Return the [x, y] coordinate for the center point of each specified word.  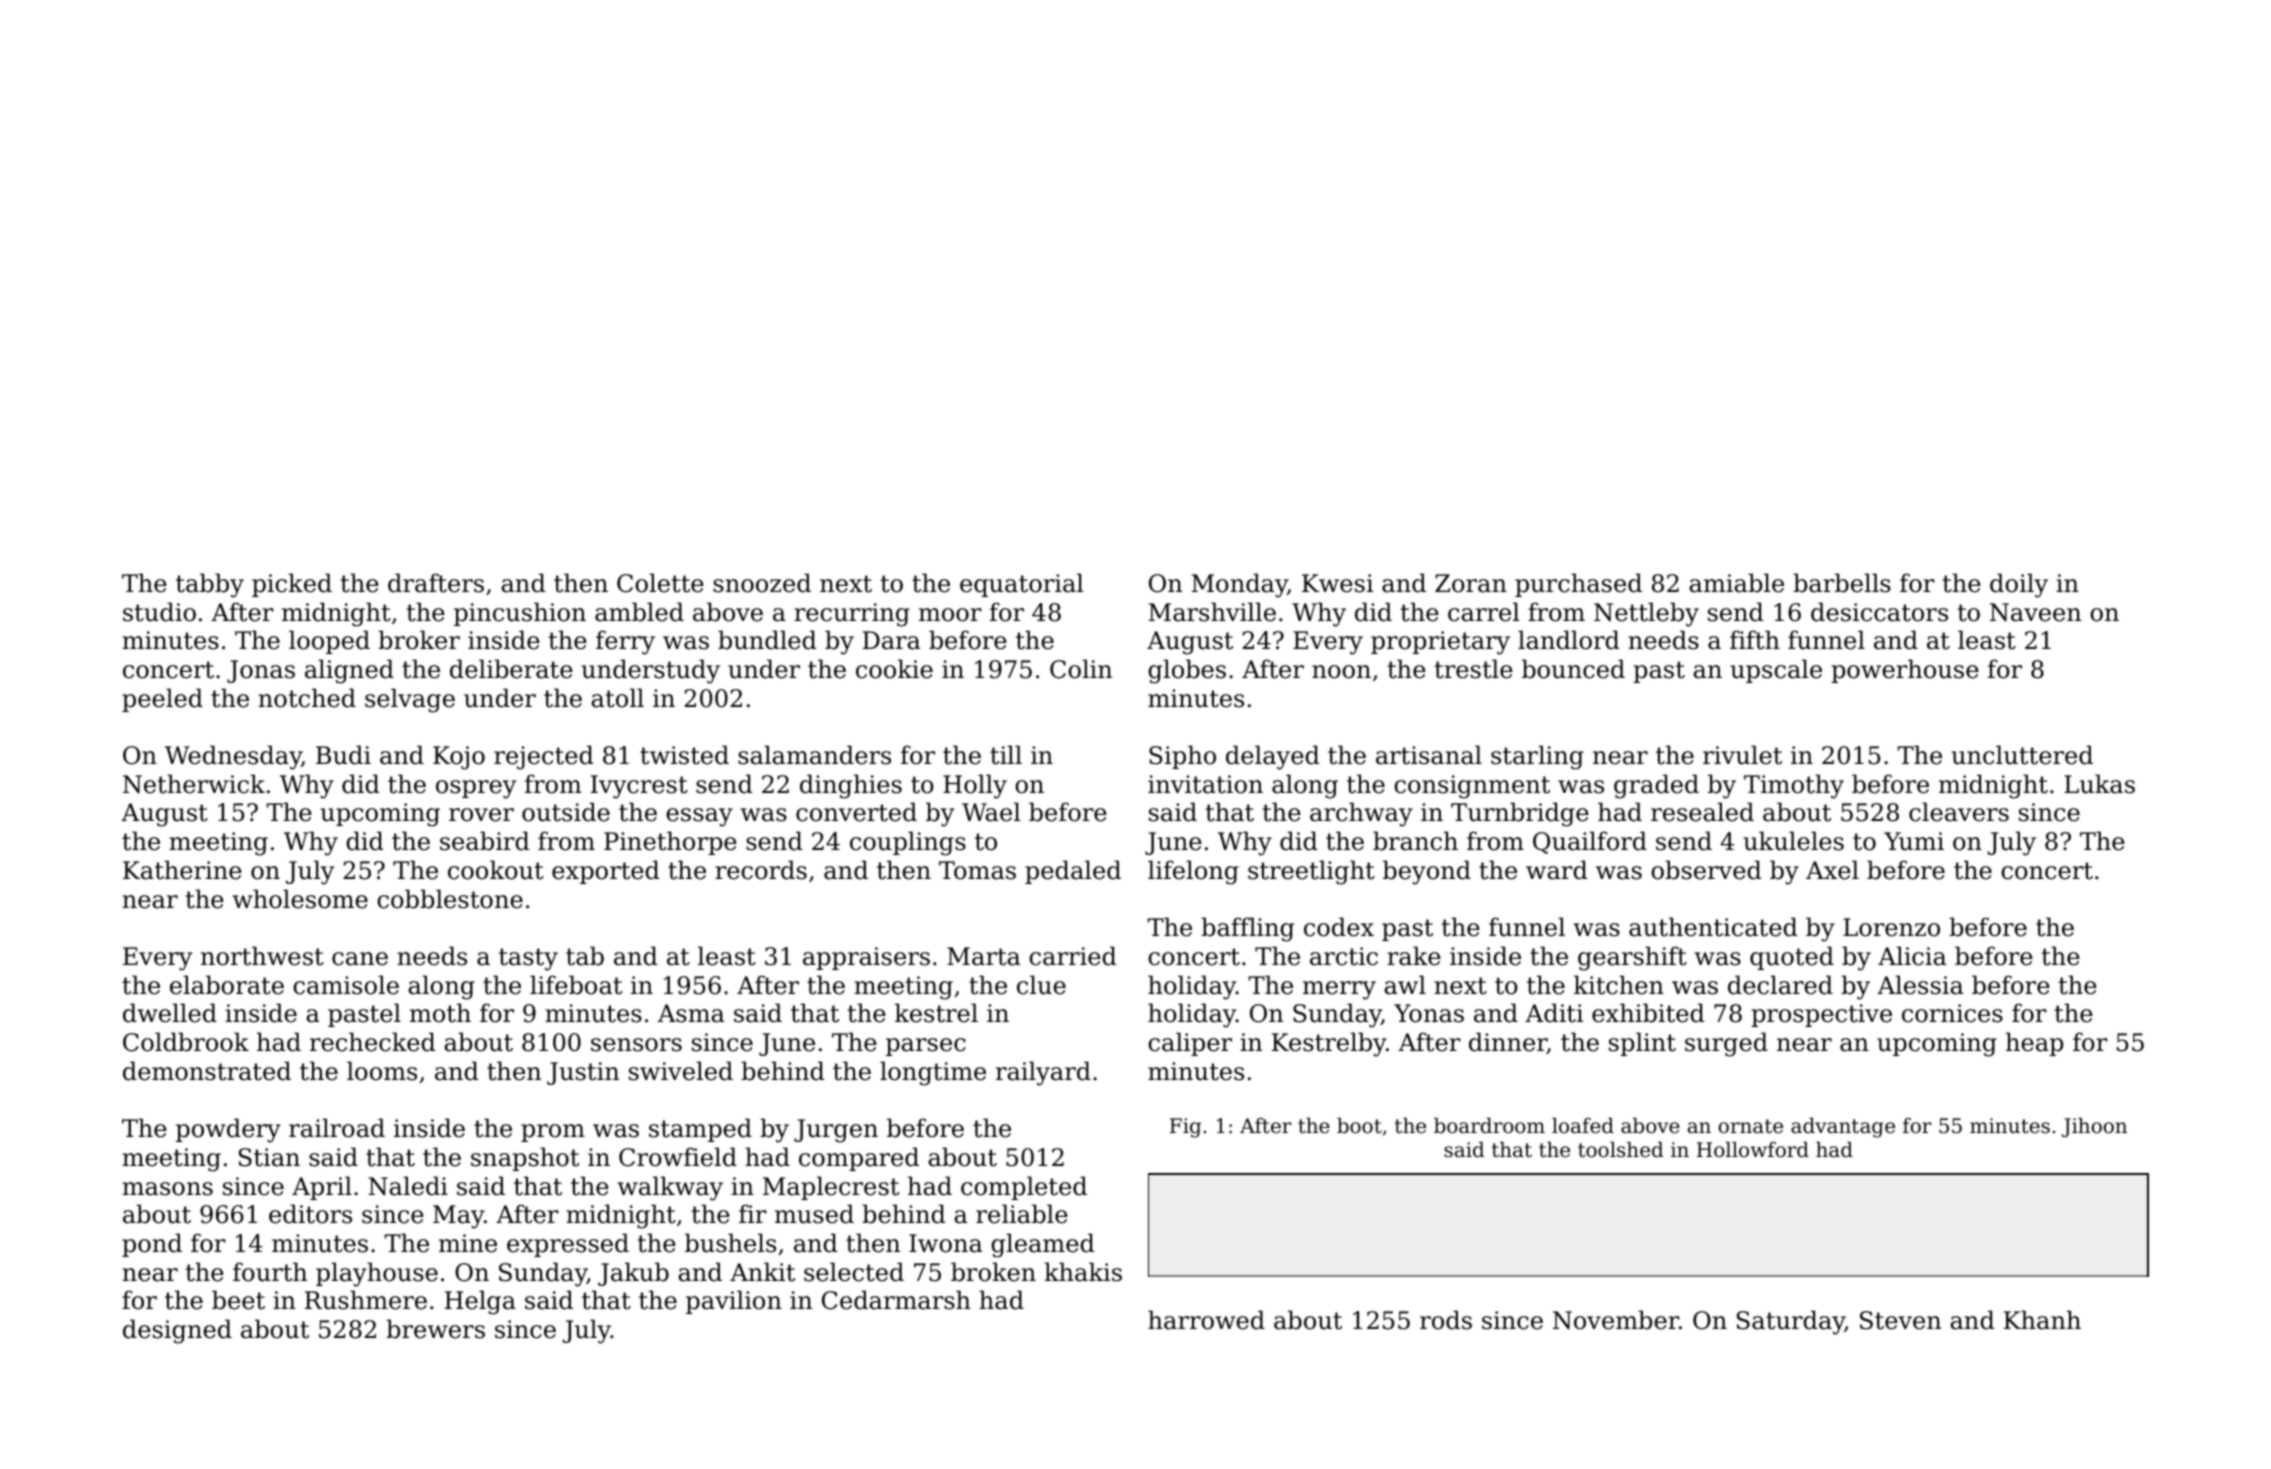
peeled [162, 700]
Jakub [633, 1274]
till [1006, 755]
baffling [1247, 929]
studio [159, 612]
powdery [228, 1130]
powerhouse [1905, 671]
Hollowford [1753, 1150]
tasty [528, 959]
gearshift [1632, 958]
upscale [1776, 671]
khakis [1083, 1272]
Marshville [1212, 612]
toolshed [1620, 1150]
